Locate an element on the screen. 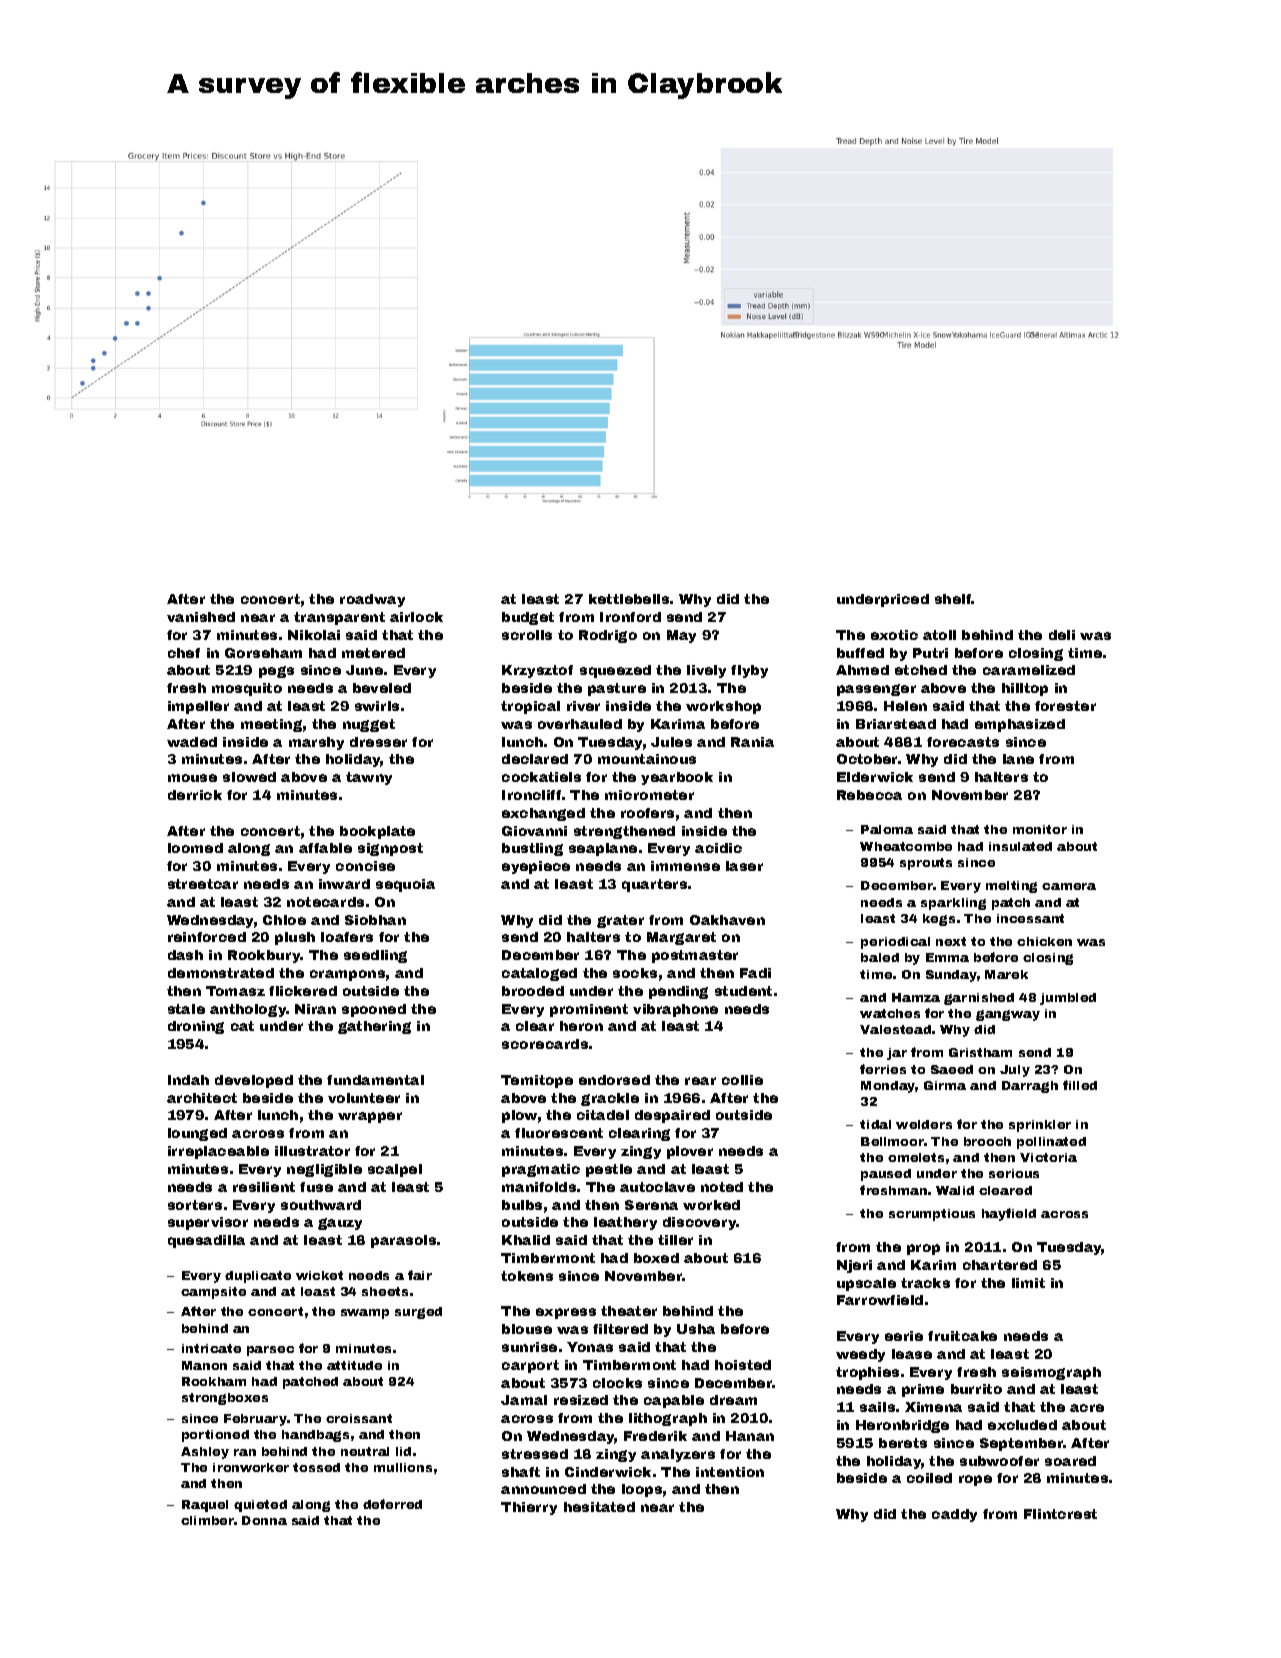 The height and width of the screenshot is (1658, 1281). roadway is located at coordinates (372, 600).
